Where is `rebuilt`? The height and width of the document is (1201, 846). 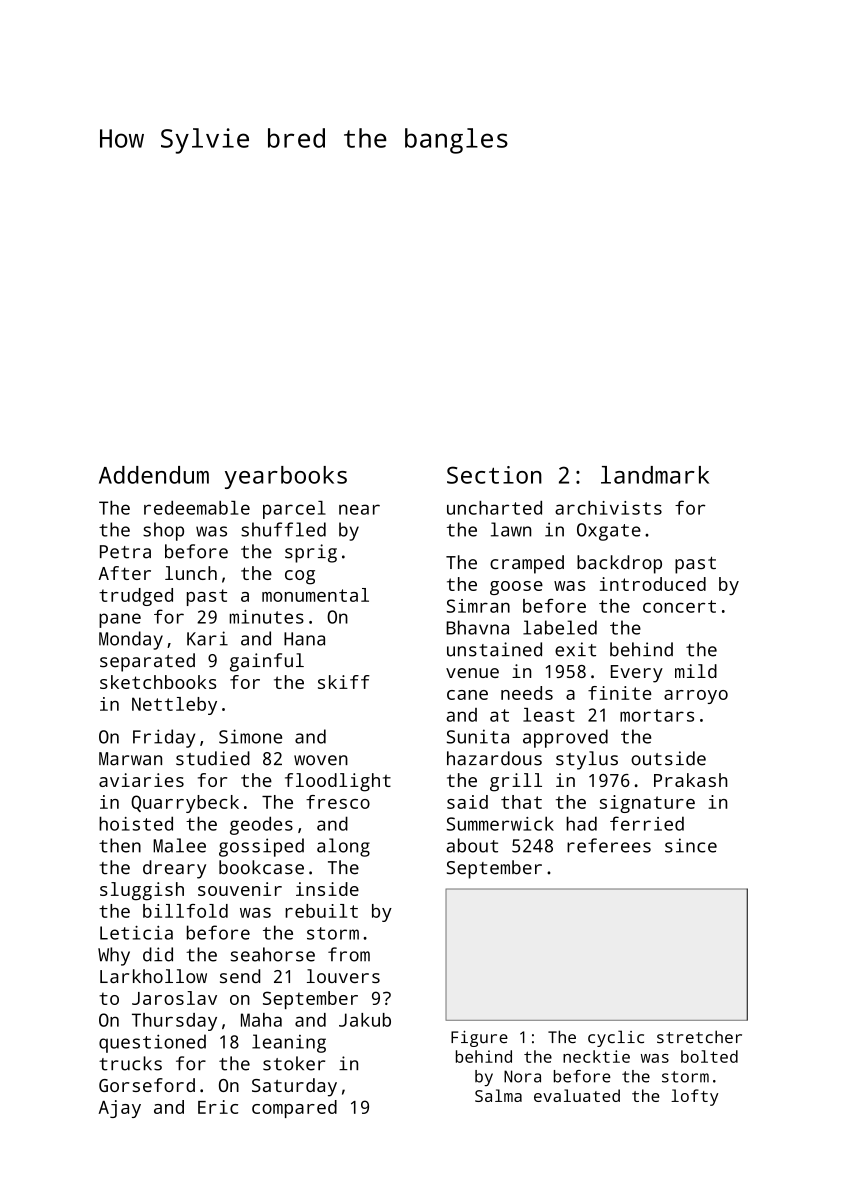 rebuilt is located at coordinates (321, 911).
